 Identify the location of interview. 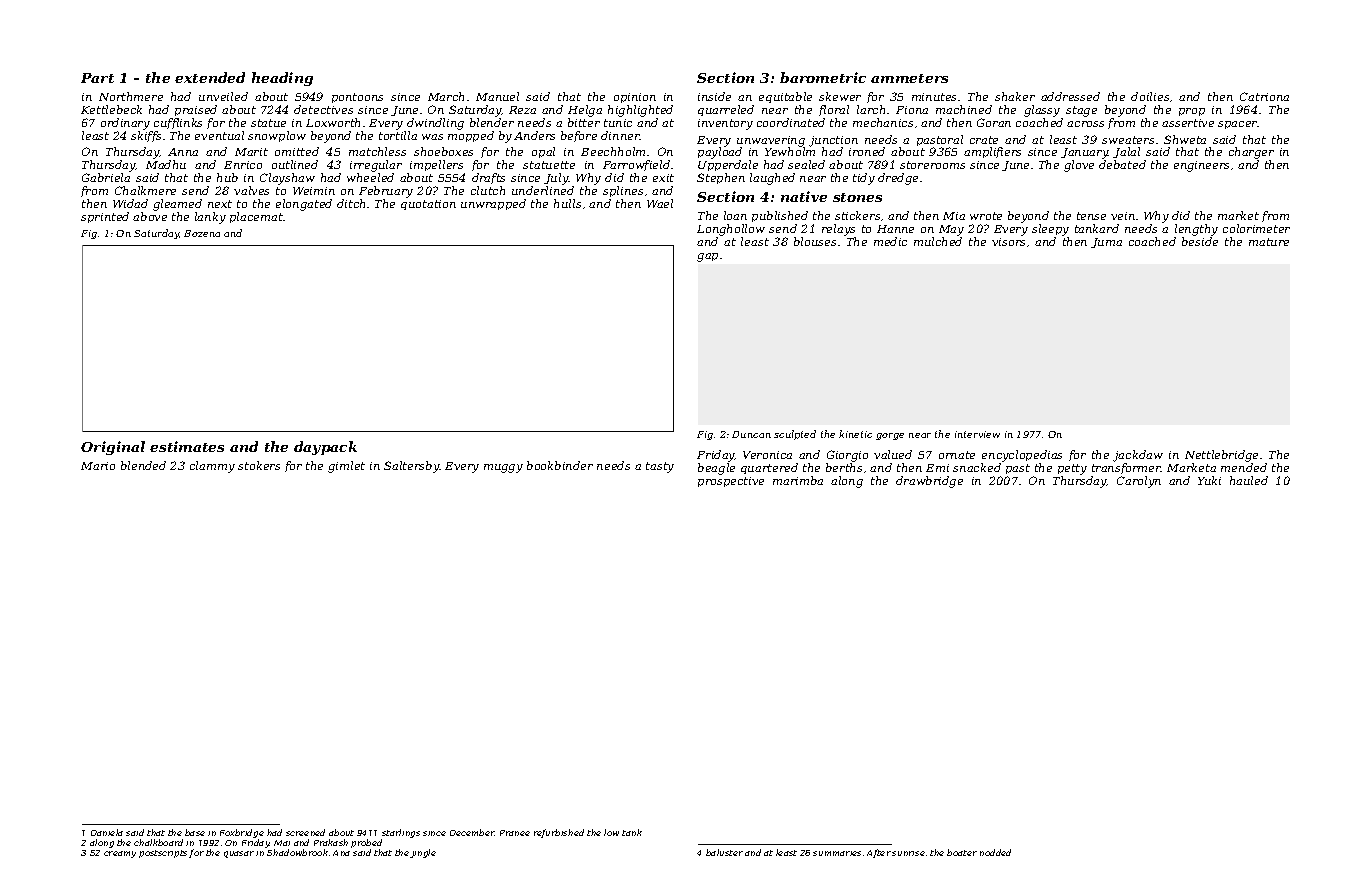
(977, 434).
